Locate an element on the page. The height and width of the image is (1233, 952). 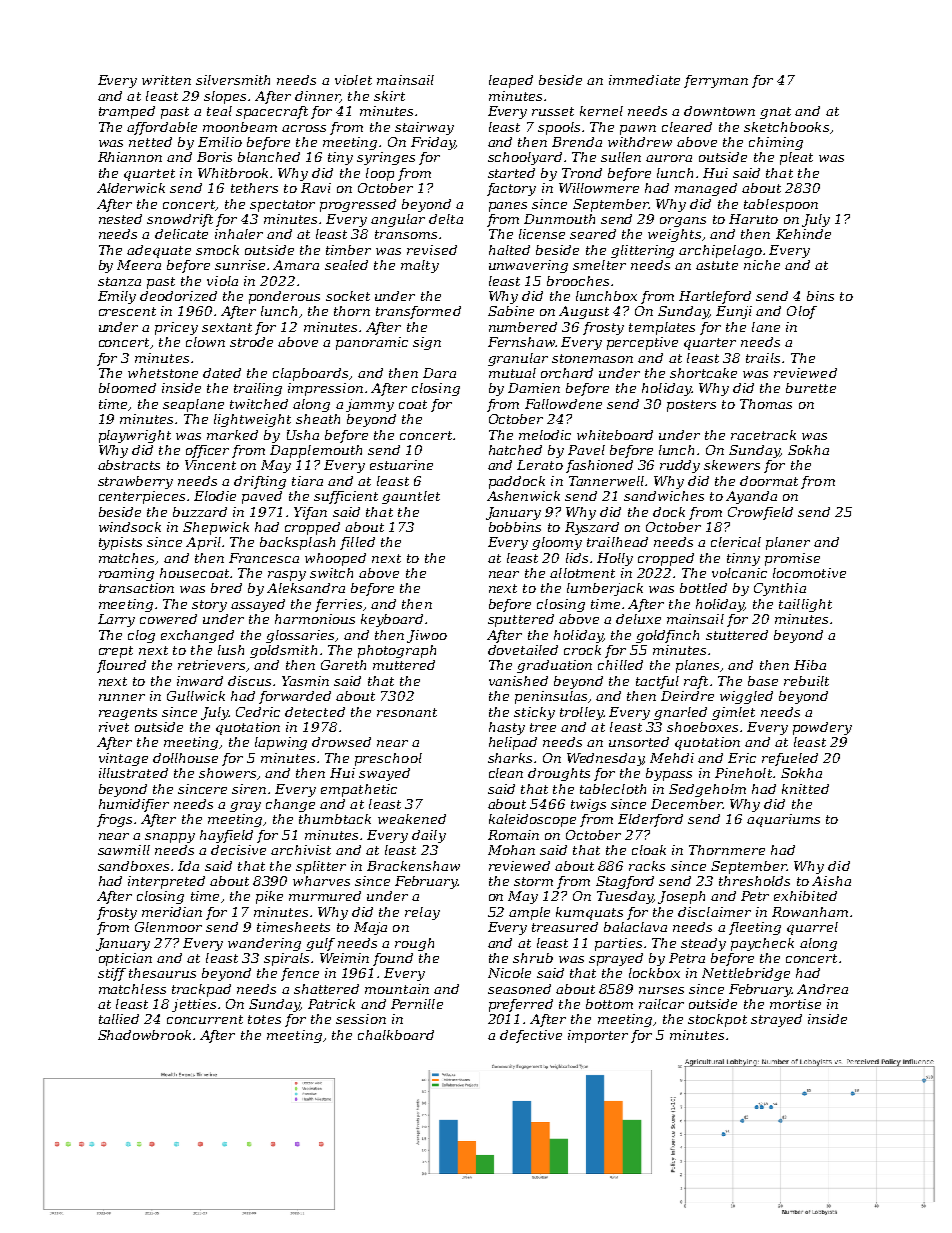
burette is located at coordinates (811, 388).
